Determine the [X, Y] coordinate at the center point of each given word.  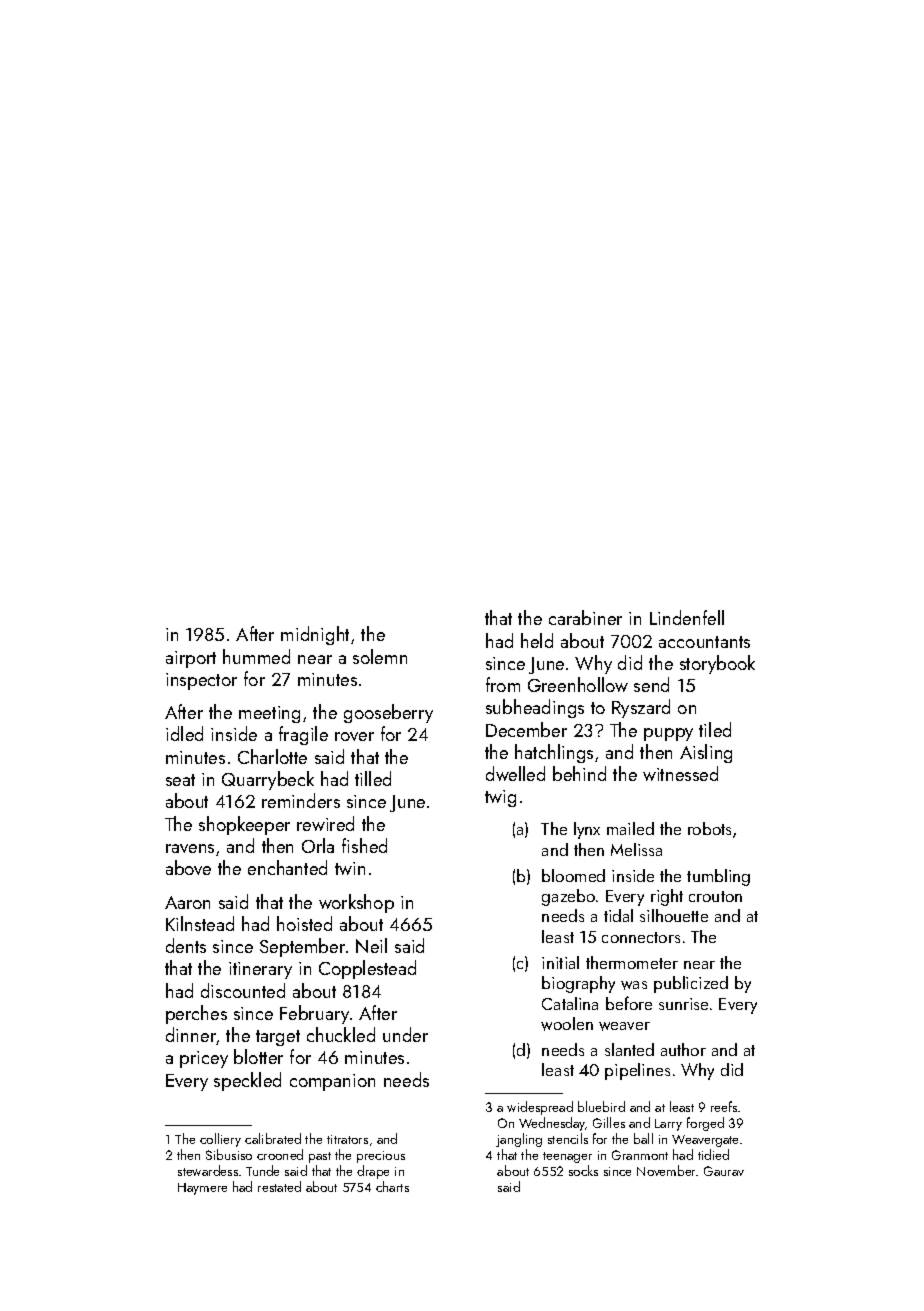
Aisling [706, 753]
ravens [190, 848]
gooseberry [388, 713]
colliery [220, 1140]
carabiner [585, 617]
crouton [715, 896]
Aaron [187, 902]
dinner [191, 1034]
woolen [567, 1024]
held [537, 640]
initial [560, 962]
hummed [256, 656]
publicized [691, 984]
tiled [715, 729]
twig [500, 798]
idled [184, 733]
